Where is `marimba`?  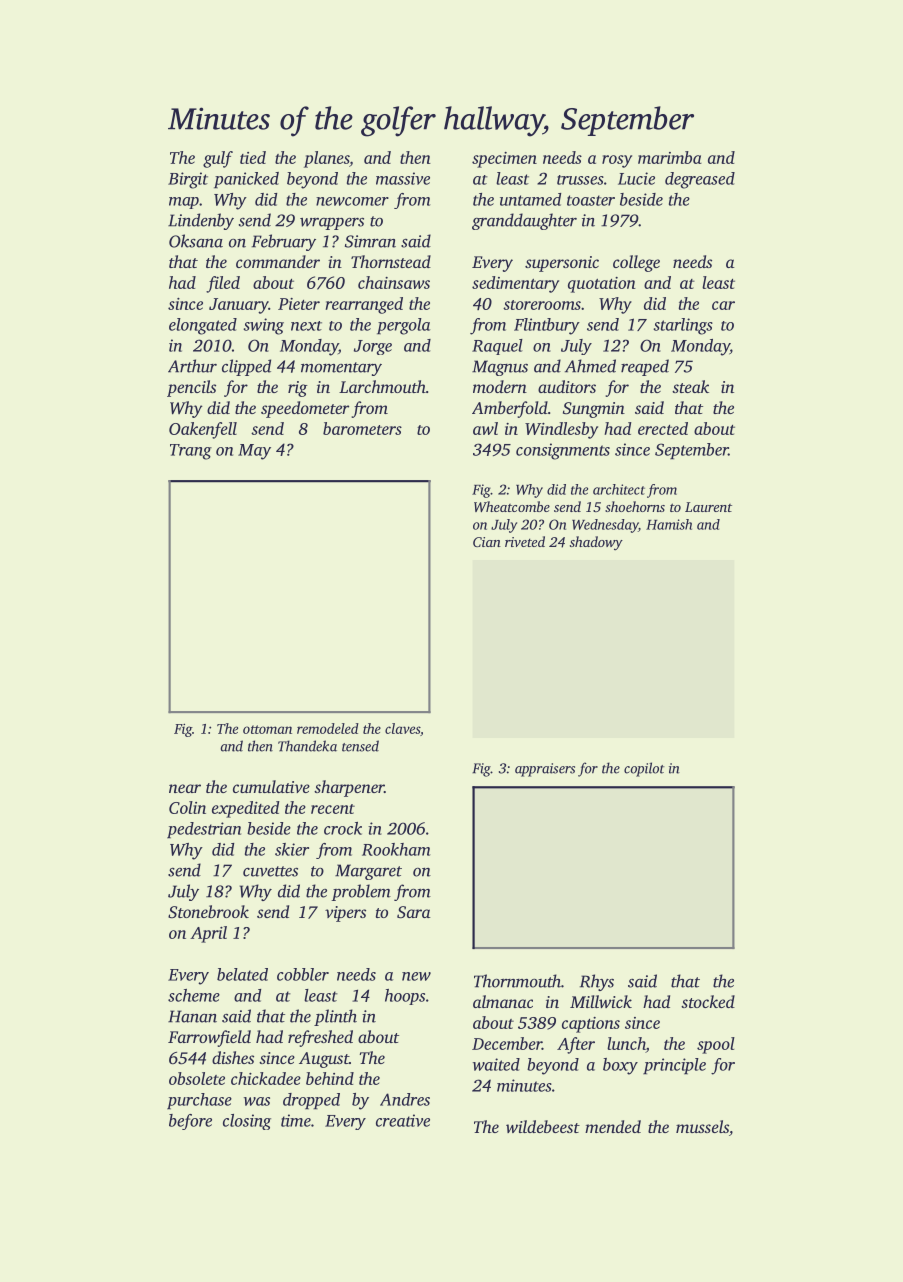 marimba is located at coordinates (670, 157).
